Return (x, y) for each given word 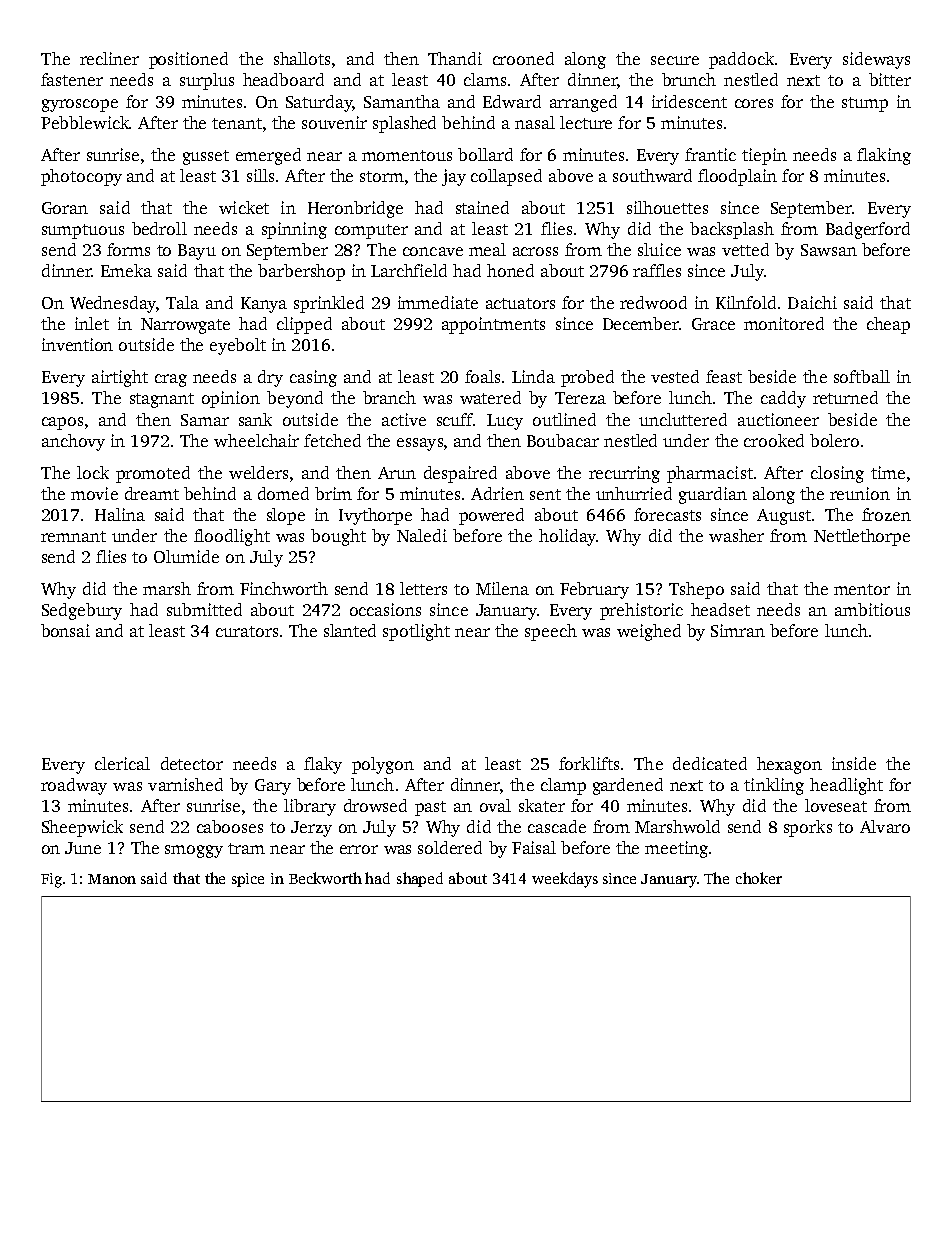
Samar (205, 420)
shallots (302, 58)
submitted (204, 609)
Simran (738, 630)
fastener (72, 79)
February (594, 590)
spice (248, 880)
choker (759, 878)
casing (313, 378)
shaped (420, 879)
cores (754, 103)
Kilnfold (746, 302)
